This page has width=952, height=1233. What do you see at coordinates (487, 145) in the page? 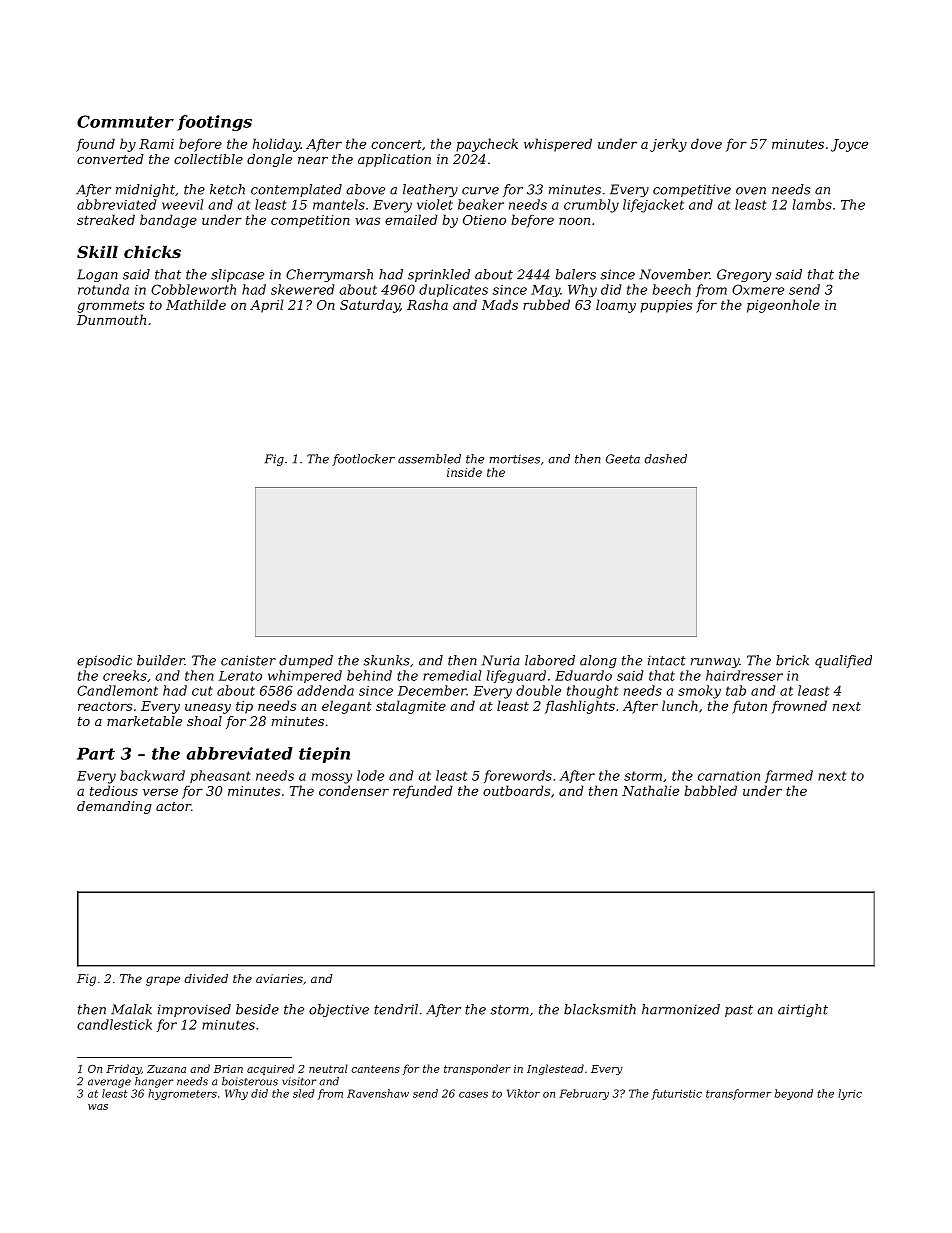
I see `paycheck` at bounding box center [487, 145].
